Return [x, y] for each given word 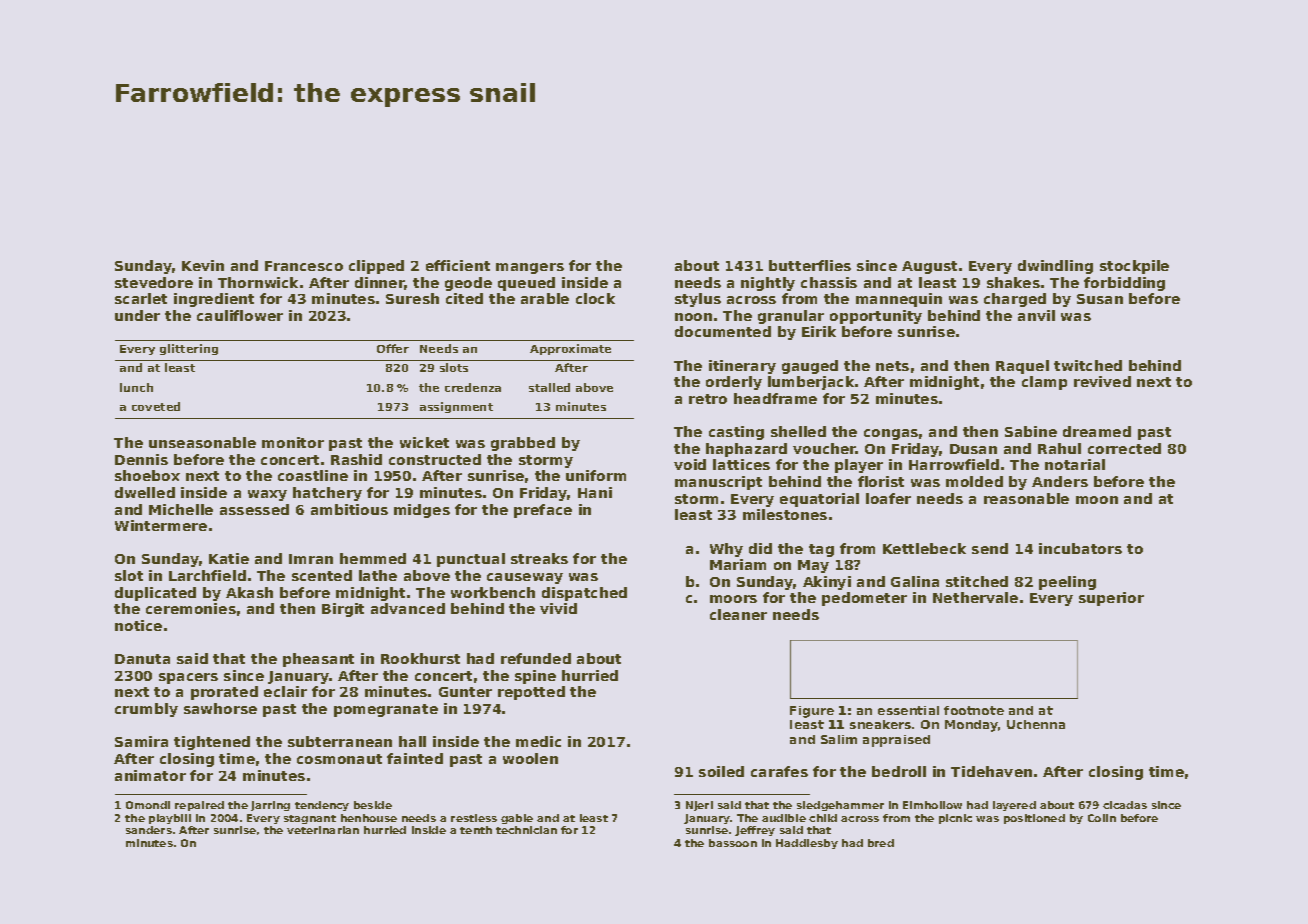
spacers [188, 678]
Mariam [738, 564]
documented [723, 331]
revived [1102, 381]
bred [881, 843]
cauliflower [240, 315]
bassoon [733, 843]
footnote [974, 710]
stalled [549, 387]
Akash [249, 592]
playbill [170, 819]
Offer [393, 348]
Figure [812, 712]
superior [1111, 599]
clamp [1044, 383]
